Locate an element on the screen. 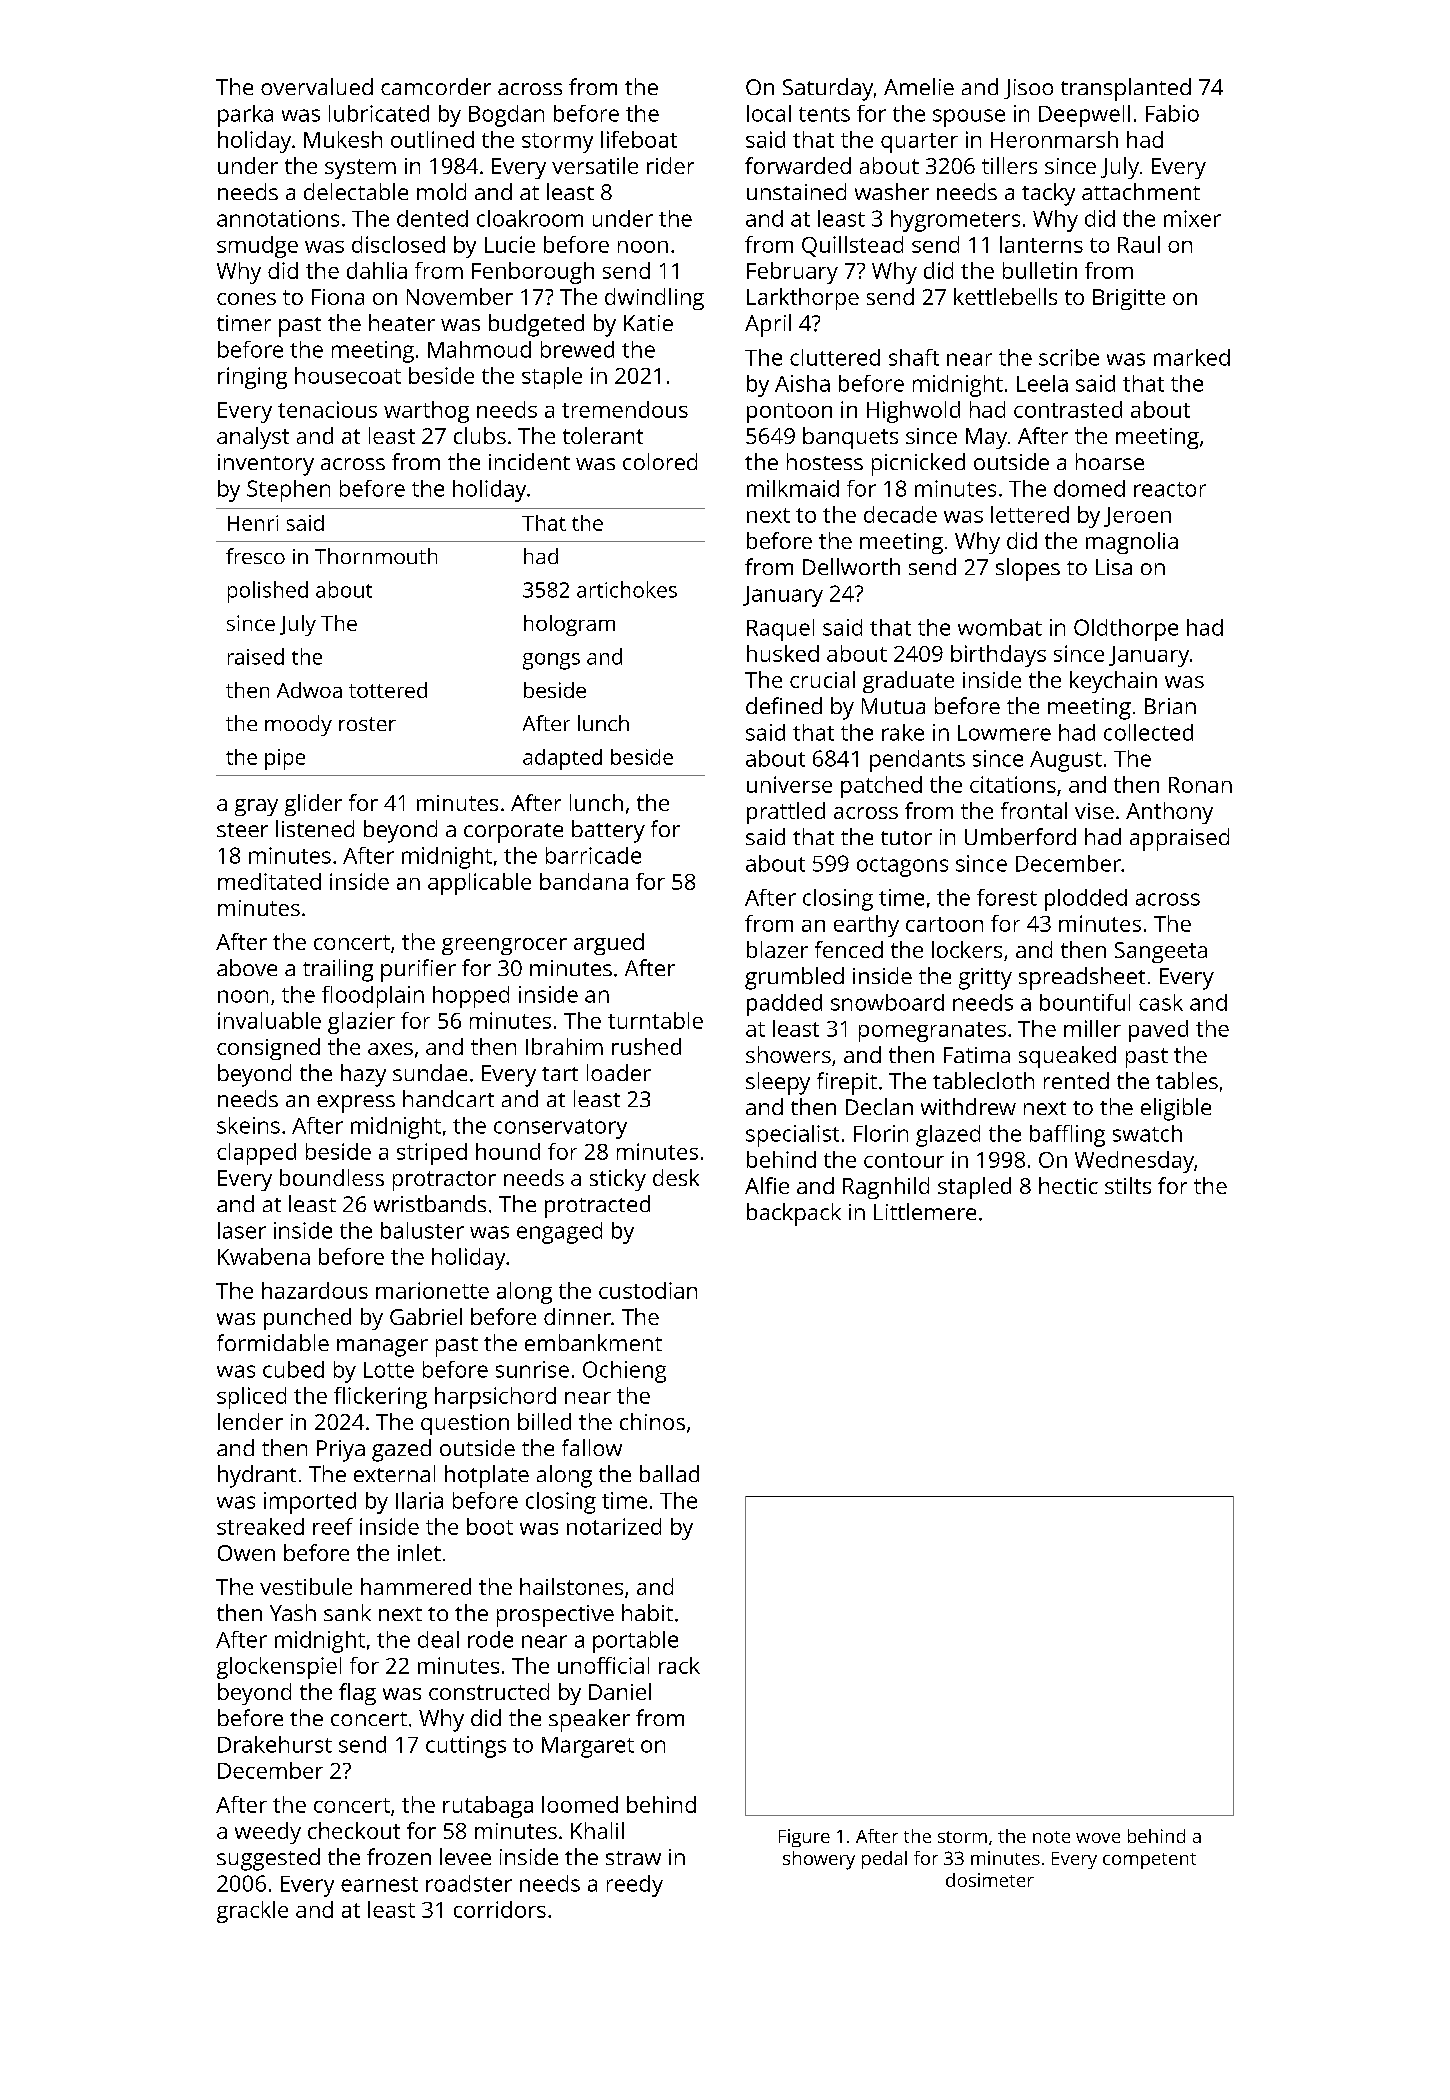 Image resolution: width=1450 pixels, height=2100 pixels. roadster is located at coordinates (469, 1883).
